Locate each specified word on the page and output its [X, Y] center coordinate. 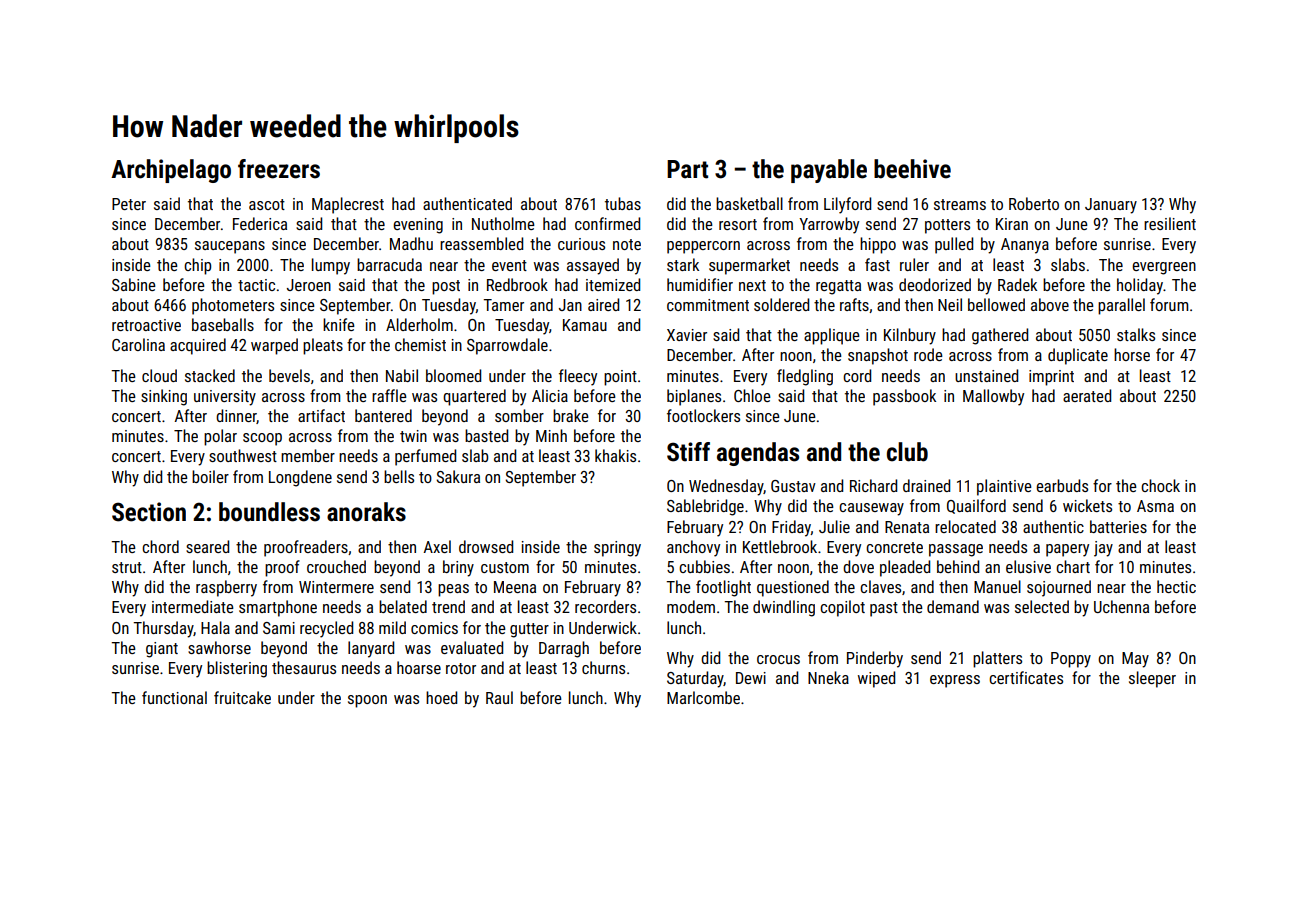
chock [1160, 485]
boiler [210, 476]
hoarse [419, 667]
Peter [129, 204]
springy [617, 549]
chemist [420, 344]
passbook [904, 397]
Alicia [550, 395]
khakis [615, 455]
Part [687, 169]
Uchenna [1121, 606]
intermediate [193, 606]
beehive [912, 169]
